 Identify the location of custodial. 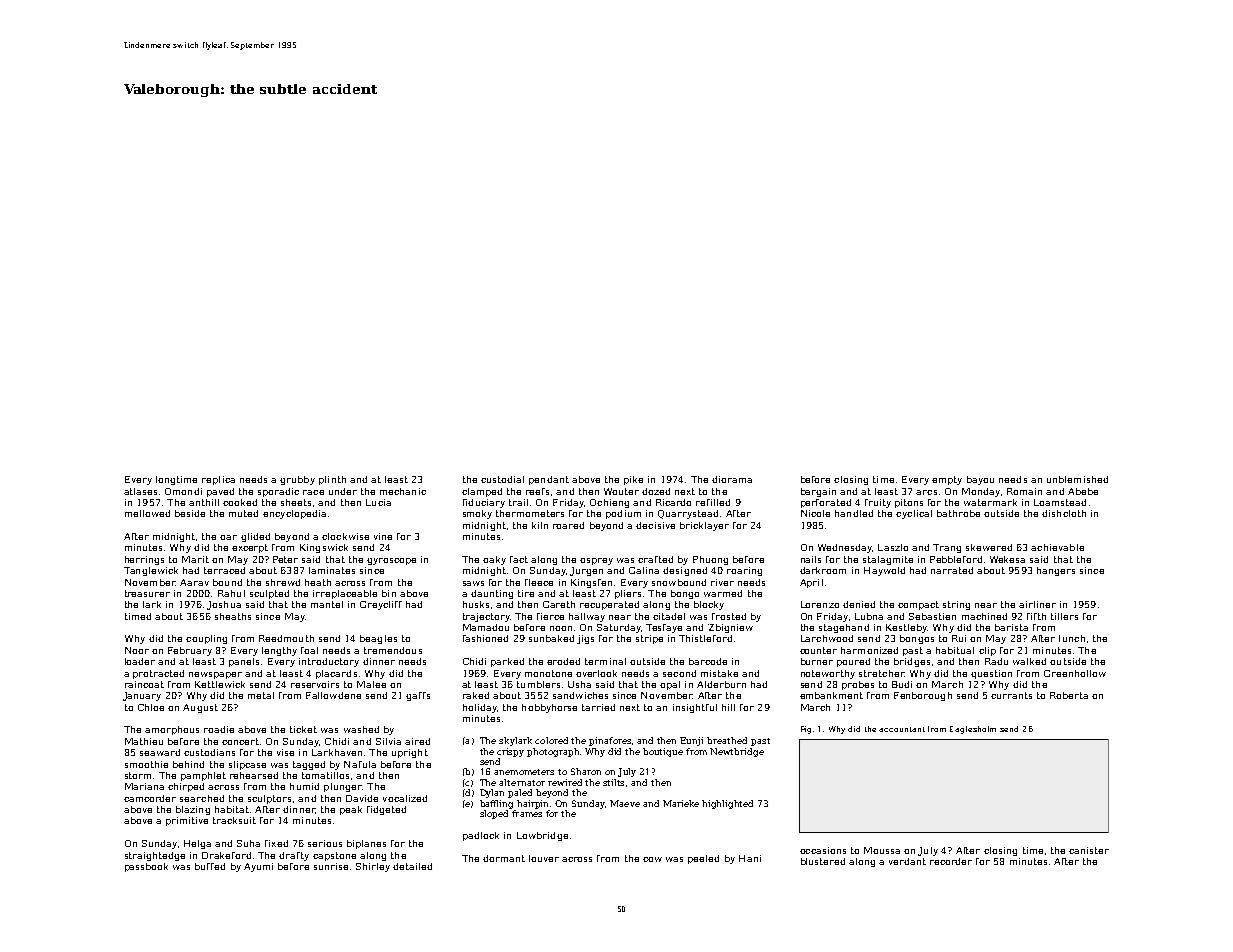
(502, 479).
